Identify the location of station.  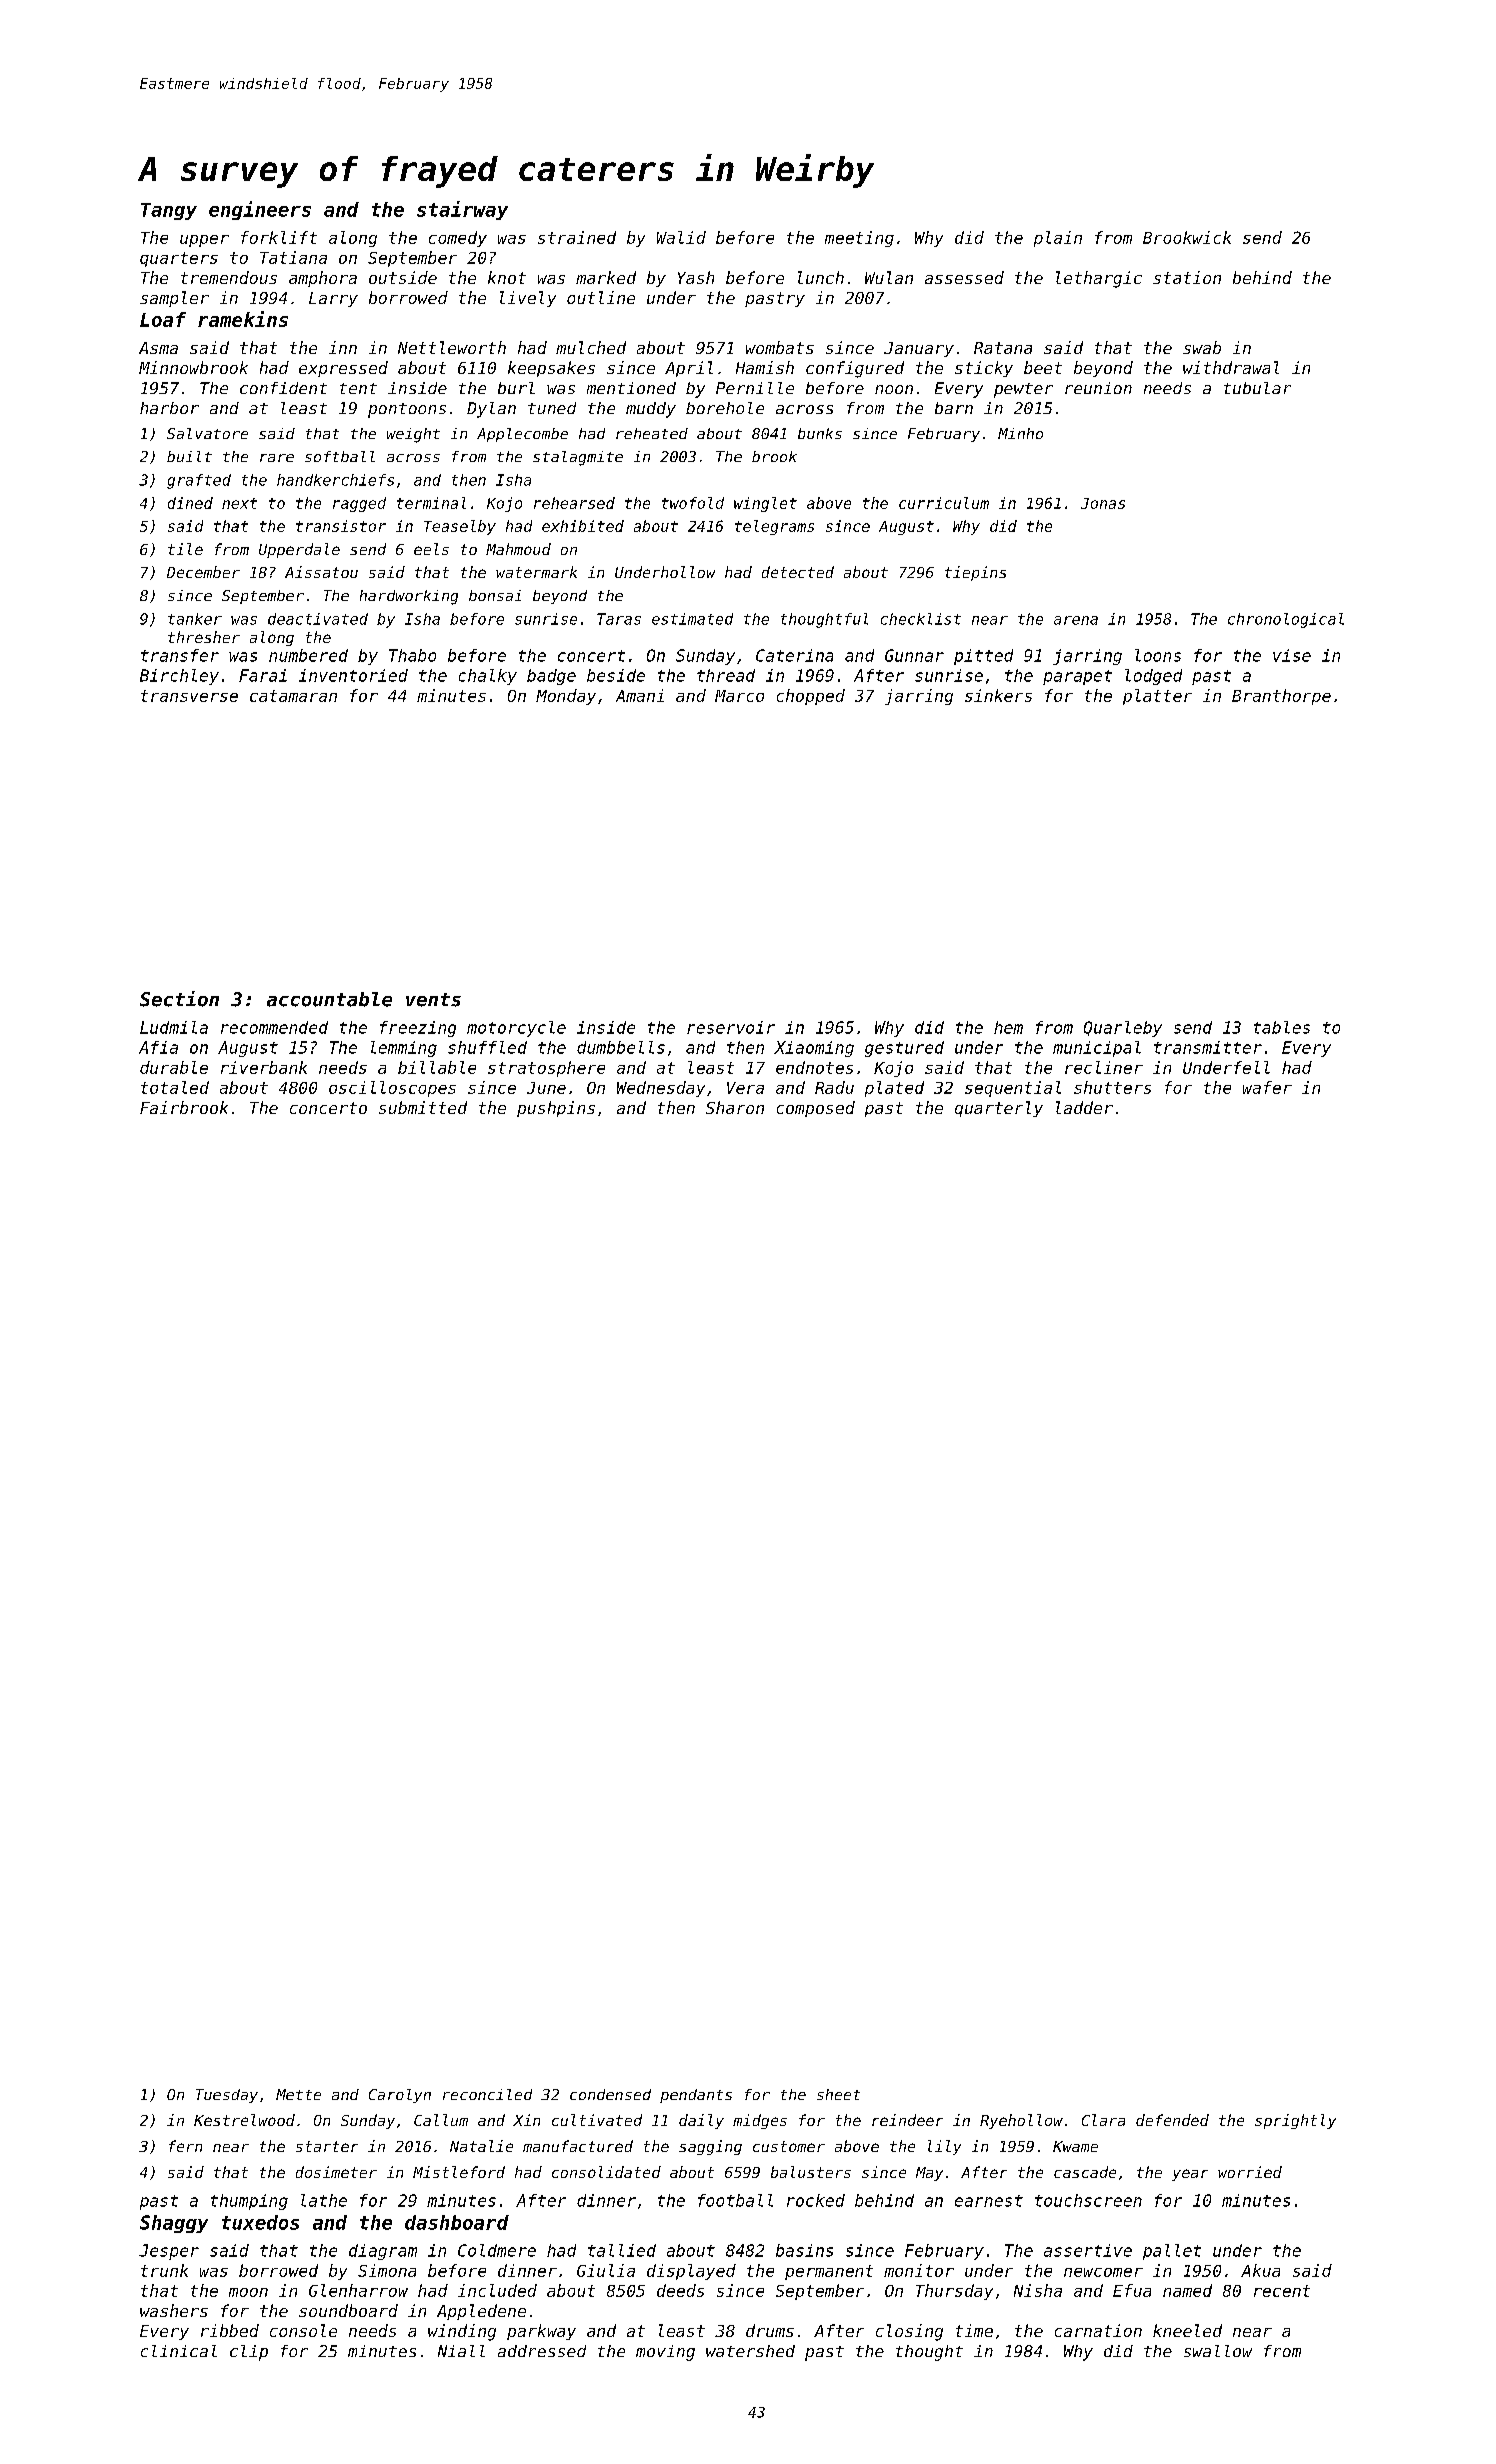
(1187, 277).
